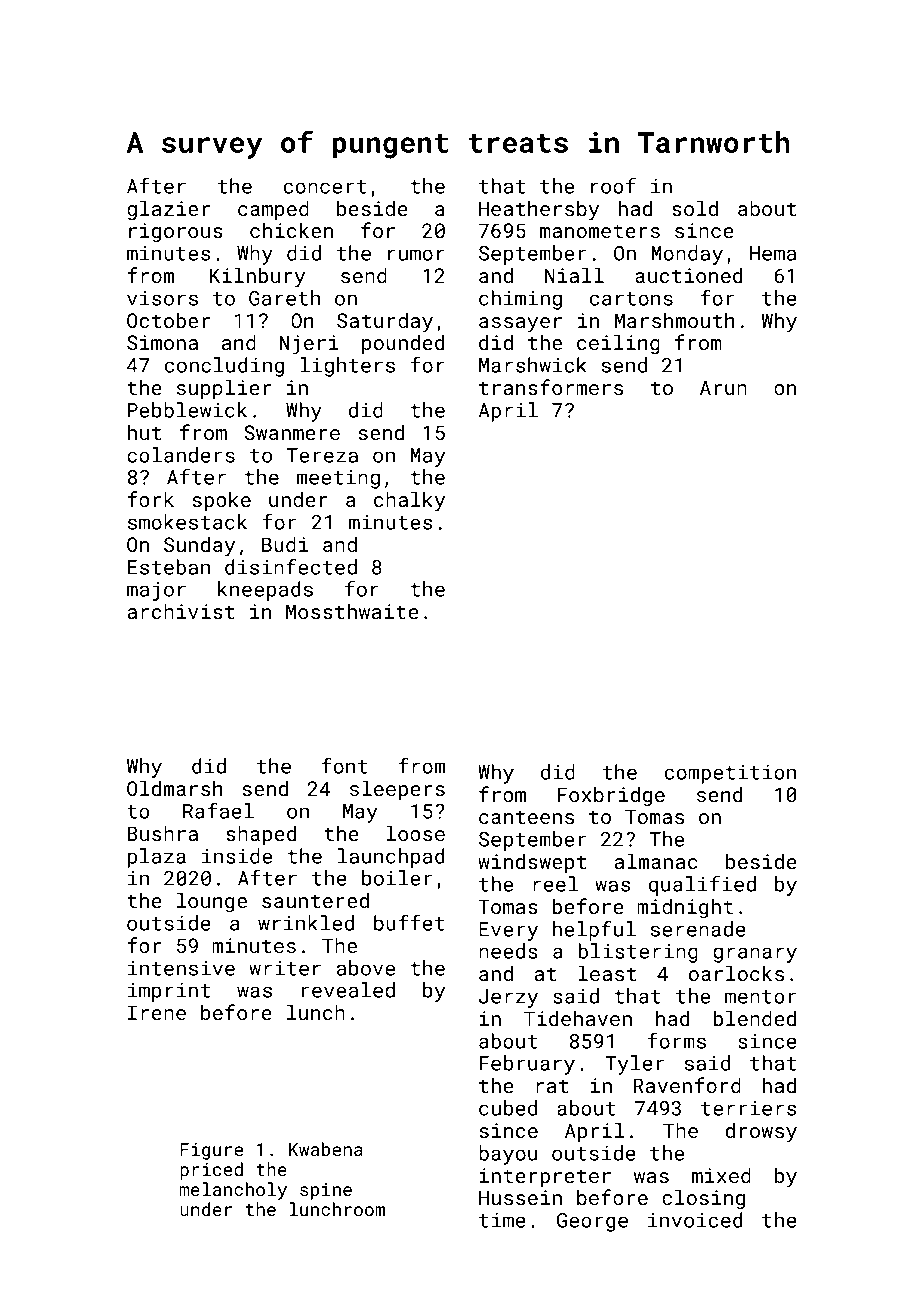  I want to click on blistering, so click(638, 953).
